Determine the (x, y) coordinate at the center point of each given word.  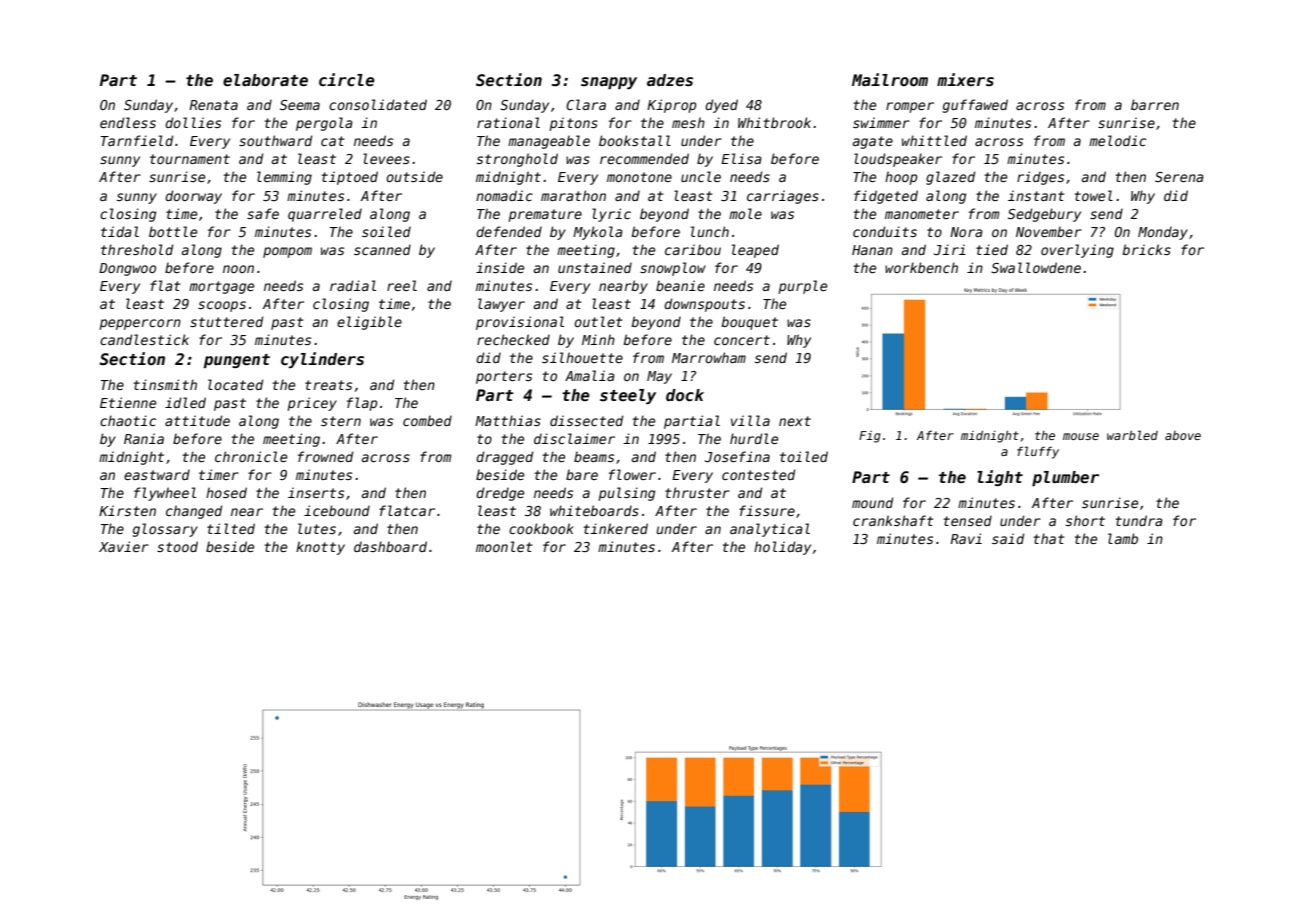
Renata (213, 105)
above (1183, 435)
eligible (369, 323)
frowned (325, 456)
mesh (688, 122)
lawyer (501, 305)
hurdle (754, 438)
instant (1036, 195)
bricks (1146, 249)
